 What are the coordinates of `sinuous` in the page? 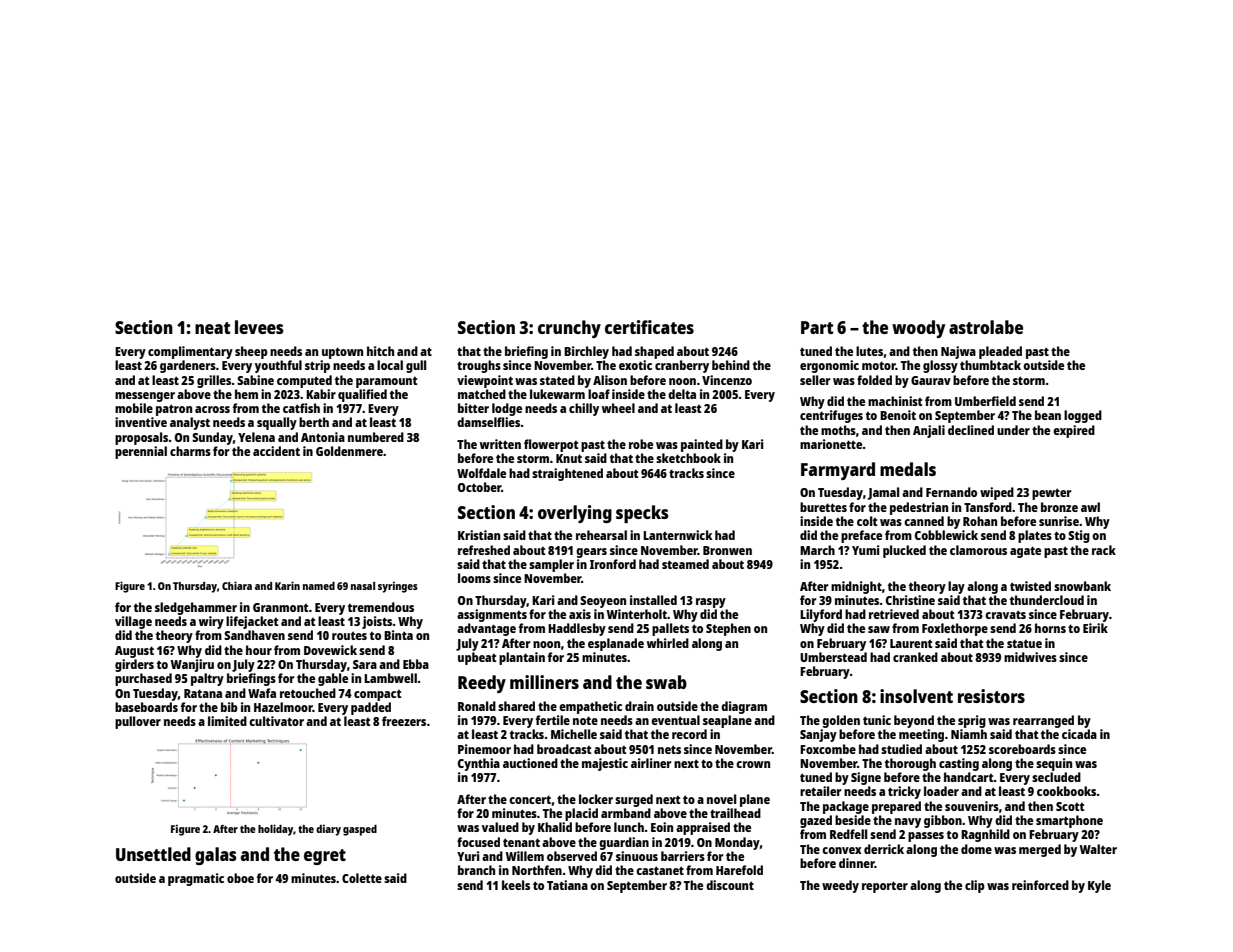 It's located at (637, 856).
